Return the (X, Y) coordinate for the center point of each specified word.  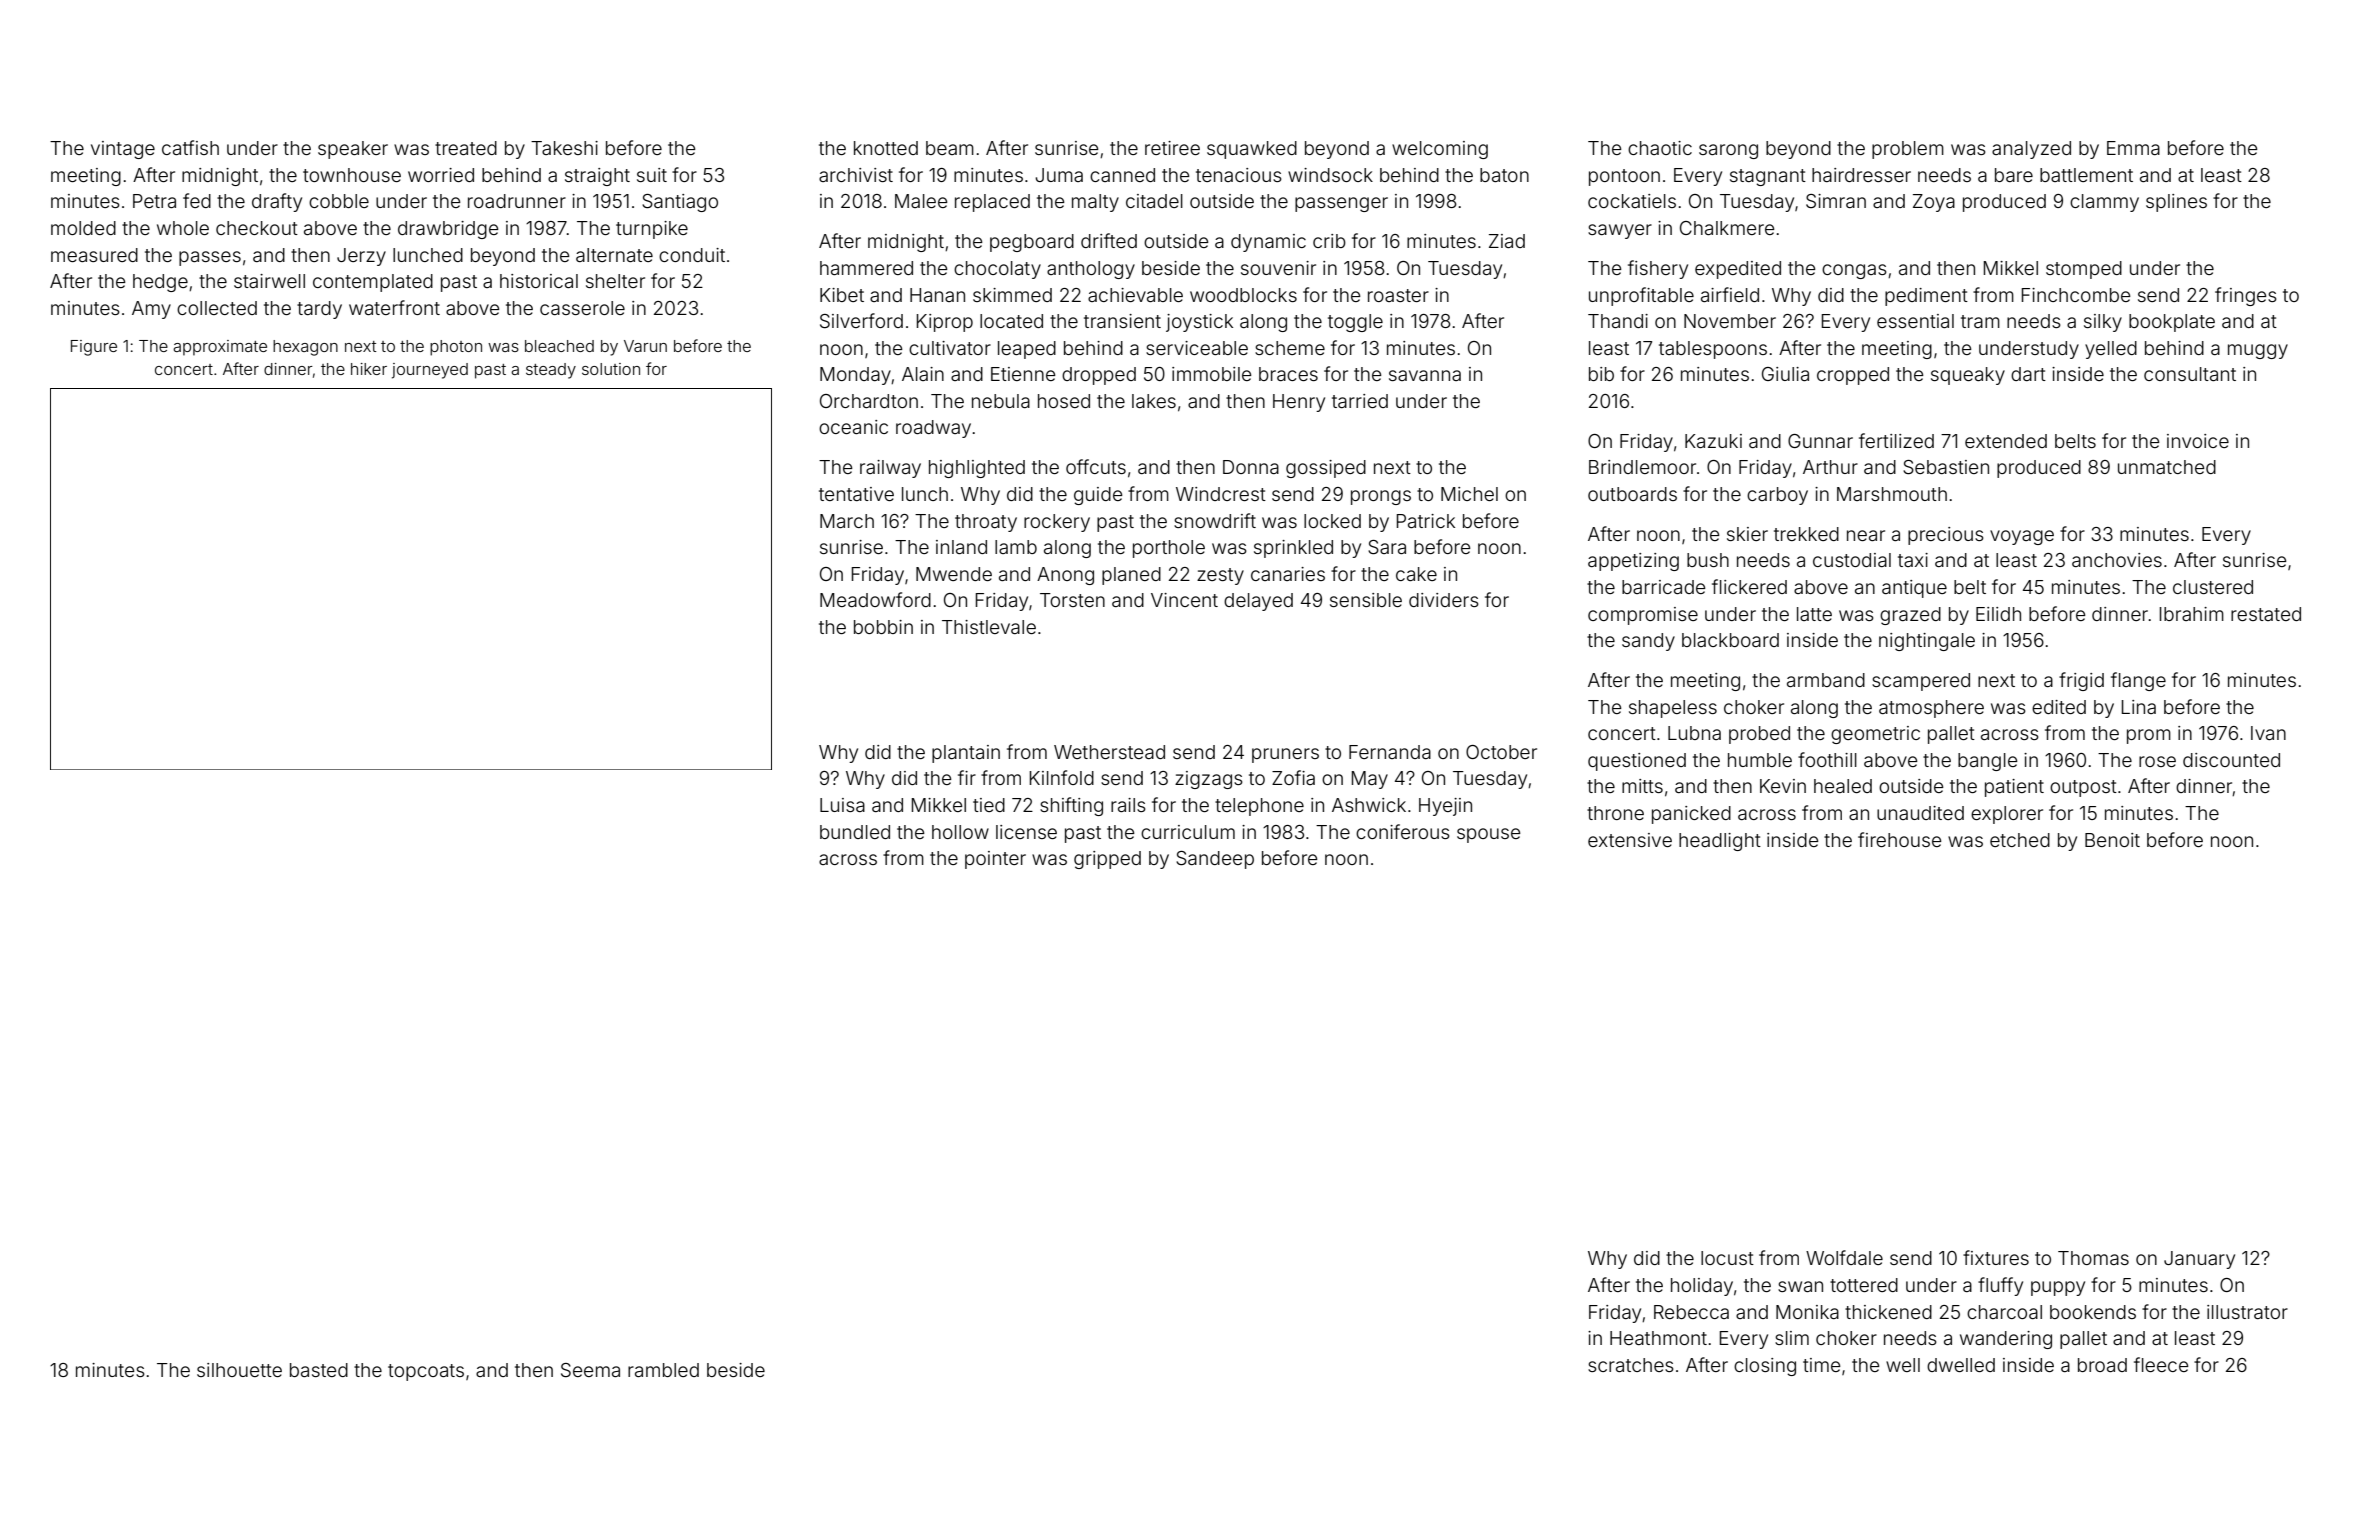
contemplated (373, 283)
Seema (590, 1370)
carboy (1777, 496)
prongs (1381, 497)
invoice (2198, 441)
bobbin (883, 627)
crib (1329, 241)
